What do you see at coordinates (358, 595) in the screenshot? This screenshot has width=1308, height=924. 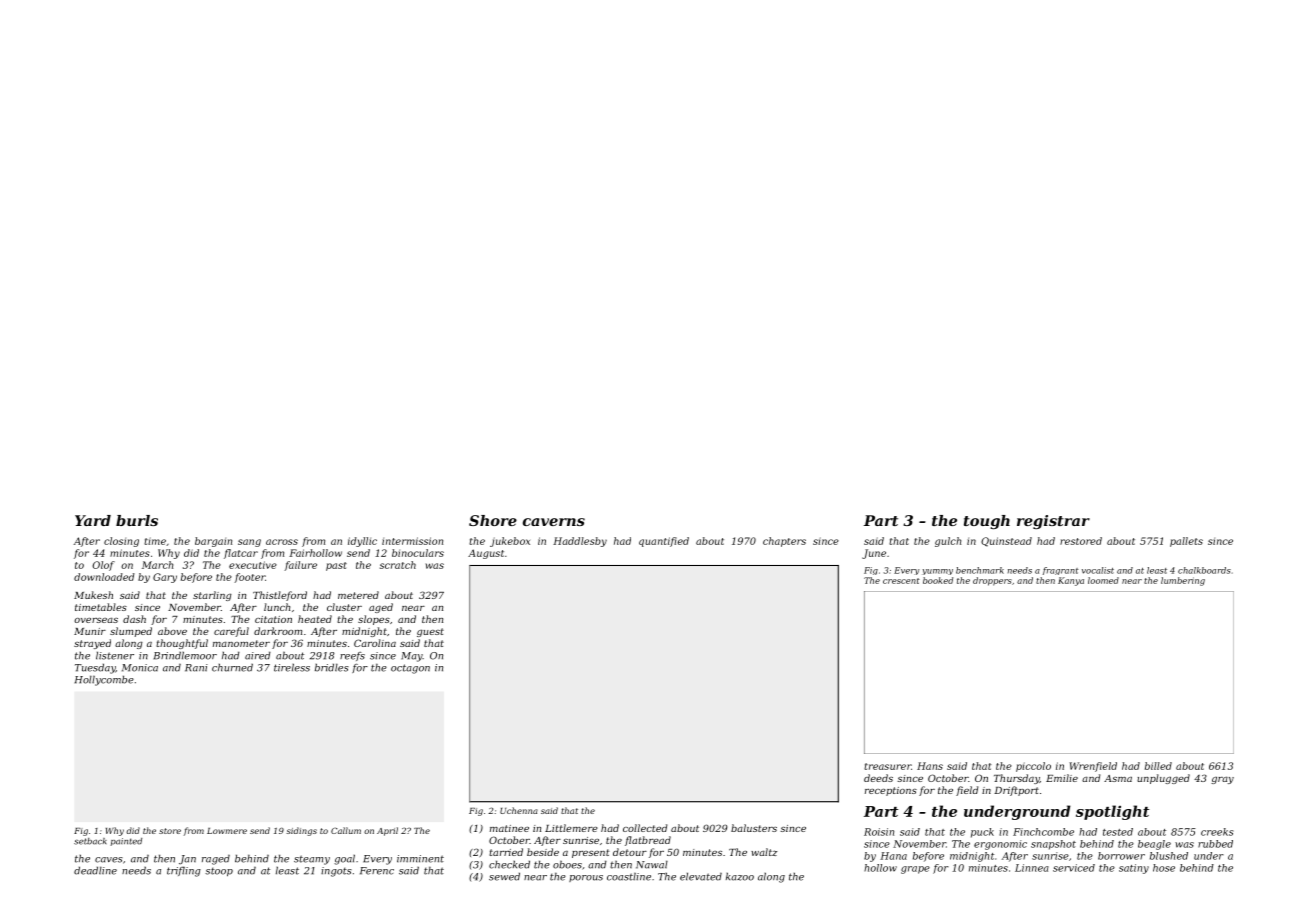 I see `metered` at bounding box center [358, 595].
